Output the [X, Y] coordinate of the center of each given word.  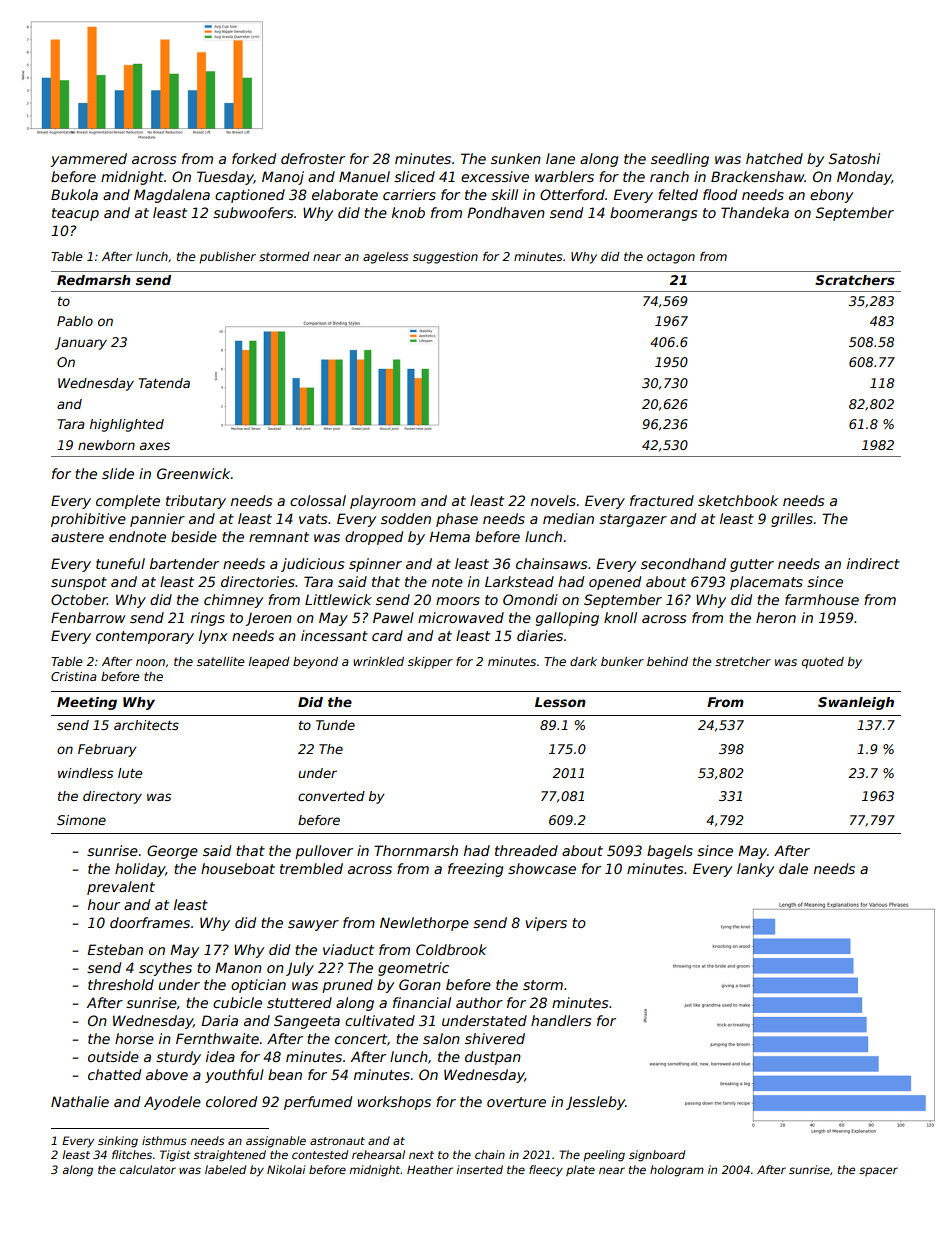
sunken [516, 158]
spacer [878, 1171]
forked [254, 158]
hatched [774, 158]
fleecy [546, 1171]
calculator [148, 1169]
